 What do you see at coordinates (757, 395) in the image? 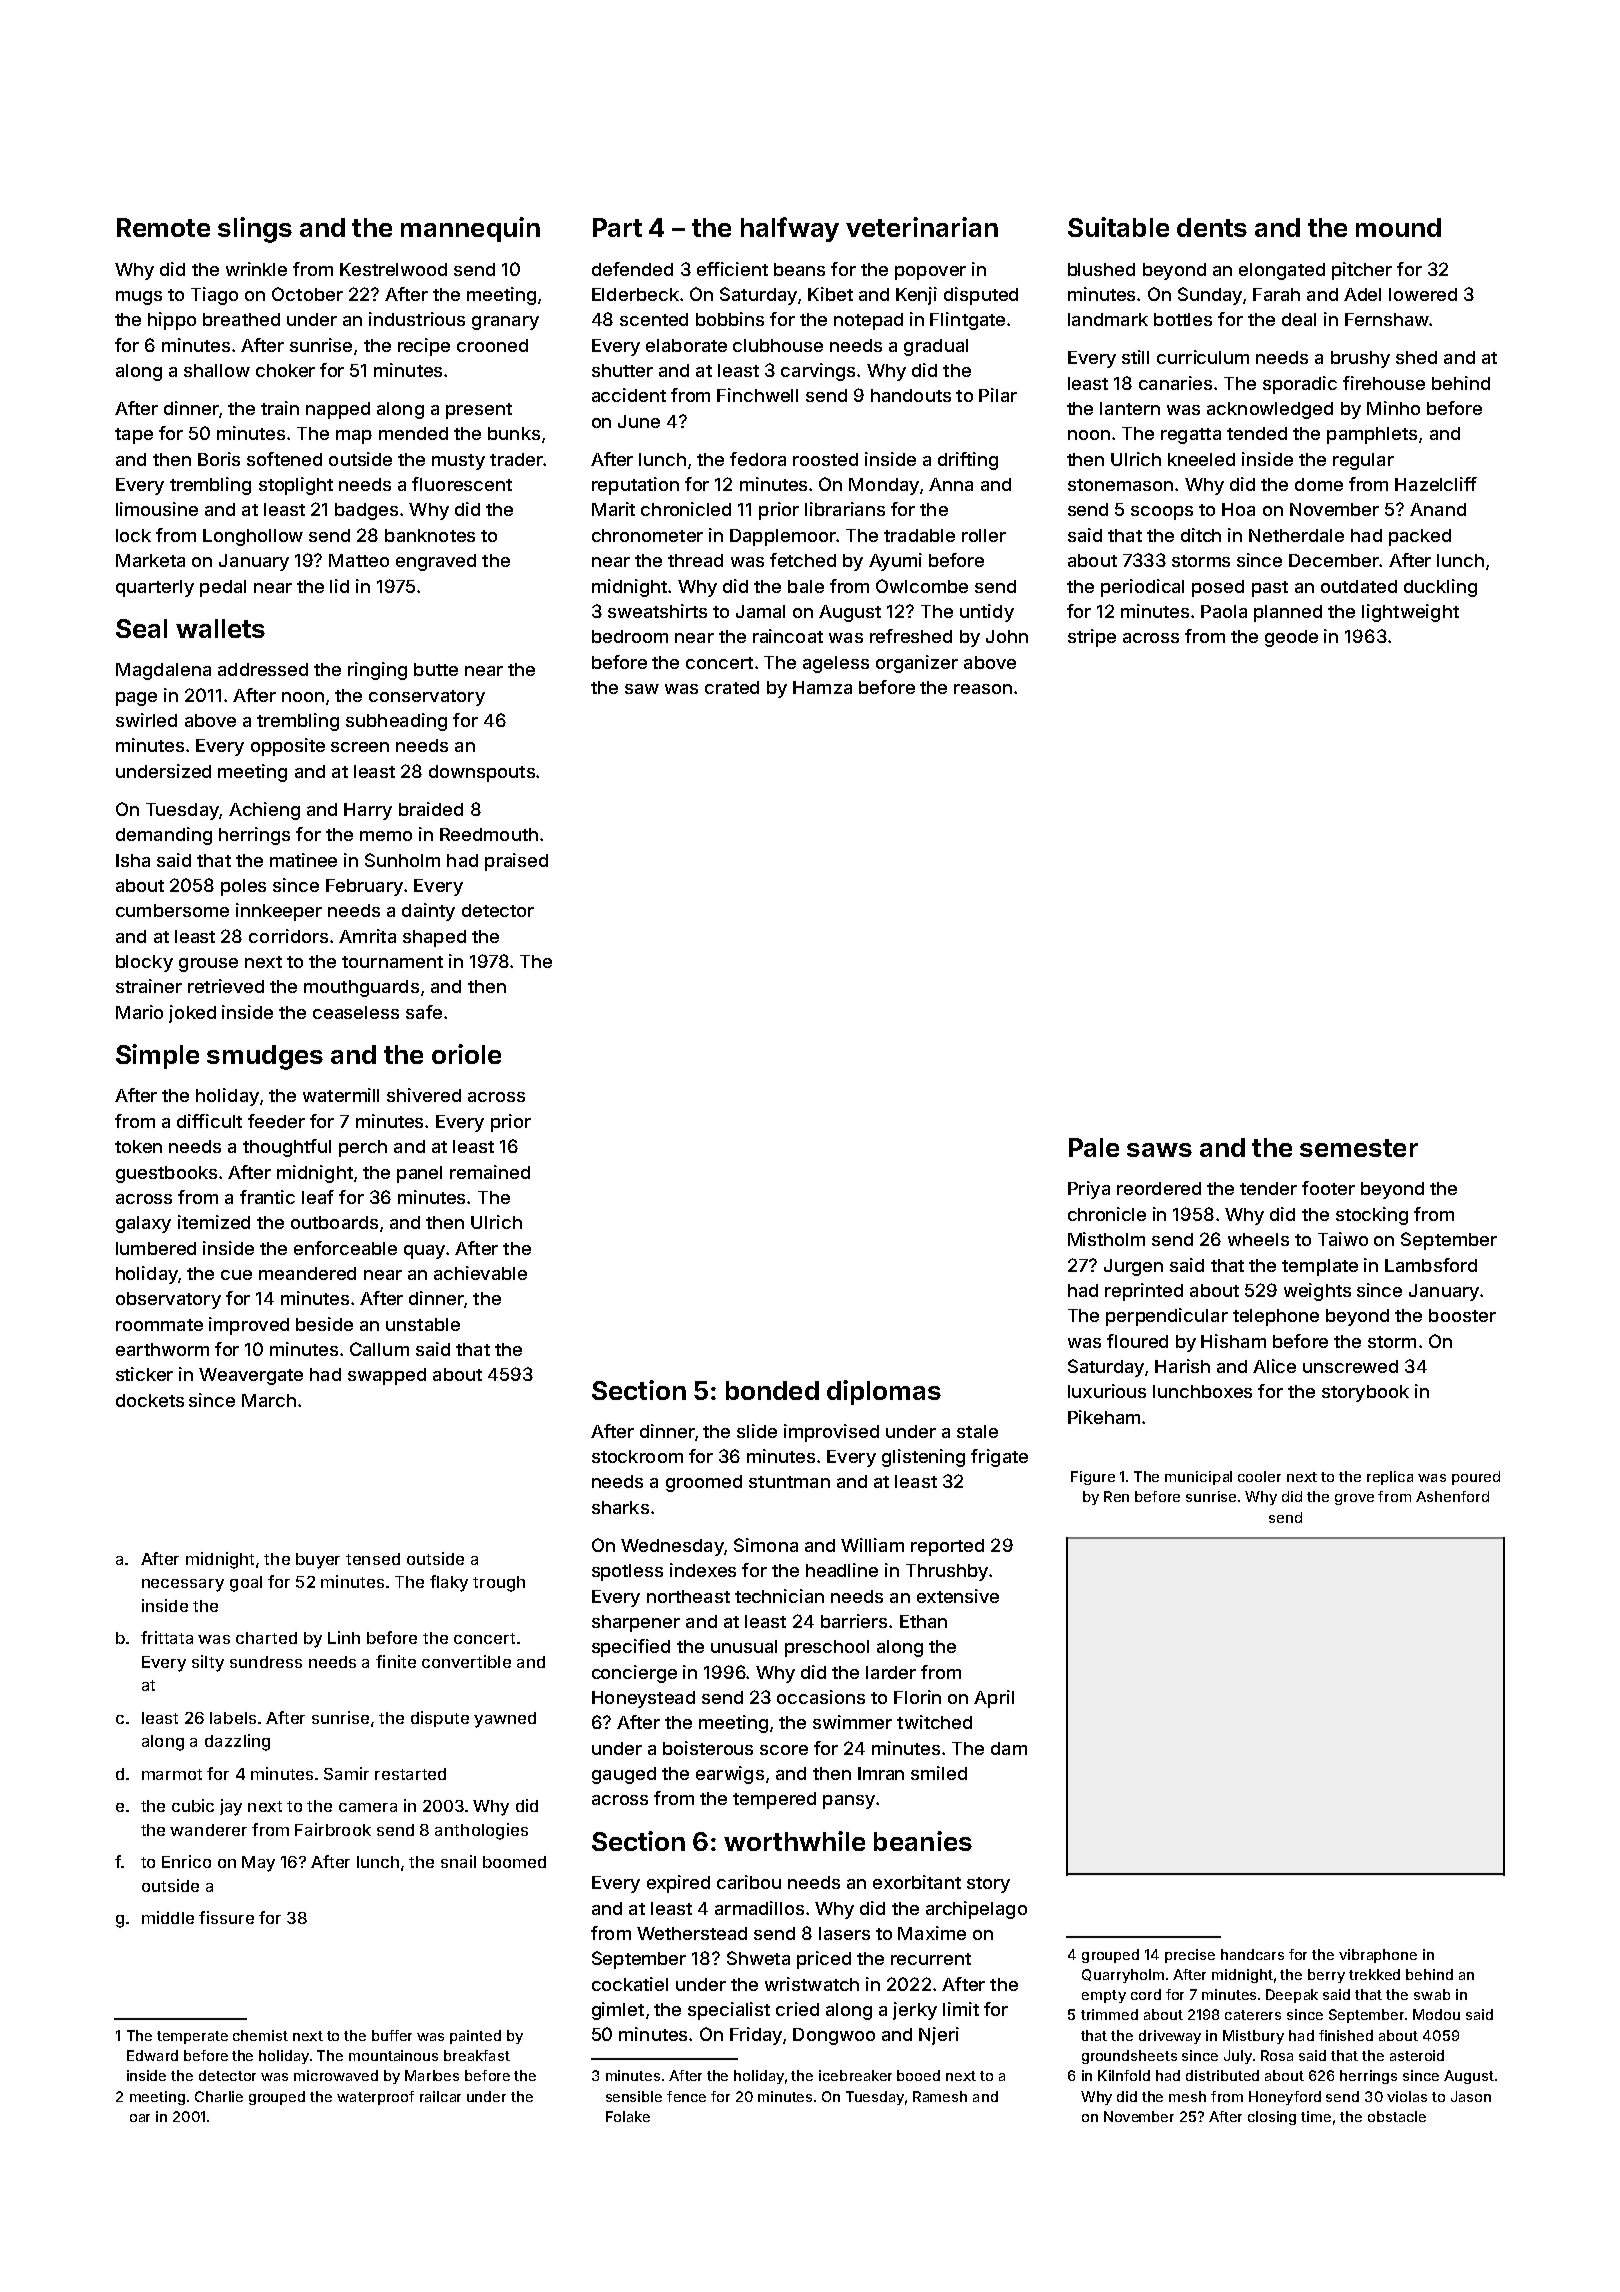
I see `Finchwell` at bounding box center [757, 395].
